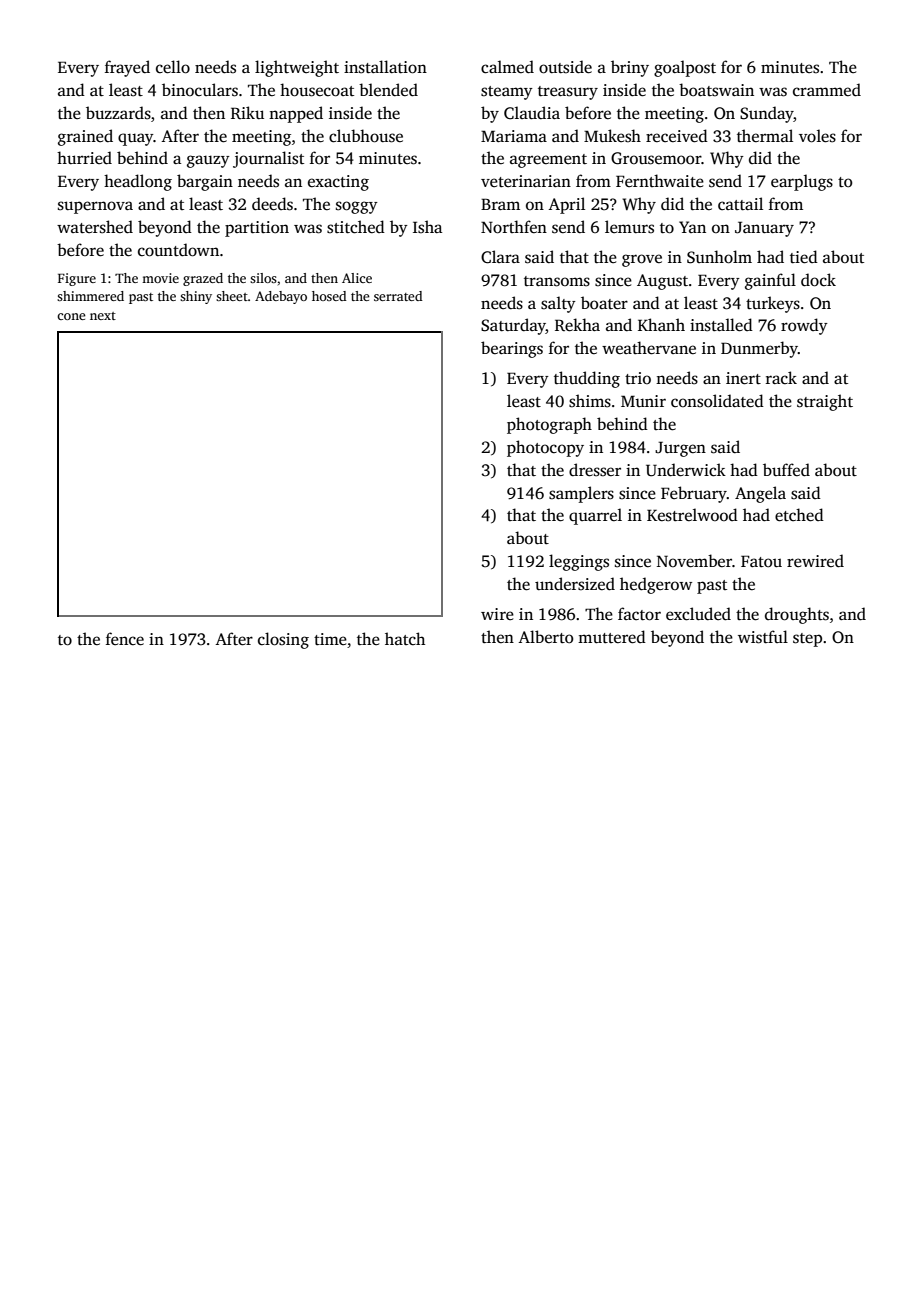  Describe the element at coordinates (263, 278) in the screenshot. I see `silos` at that location.
